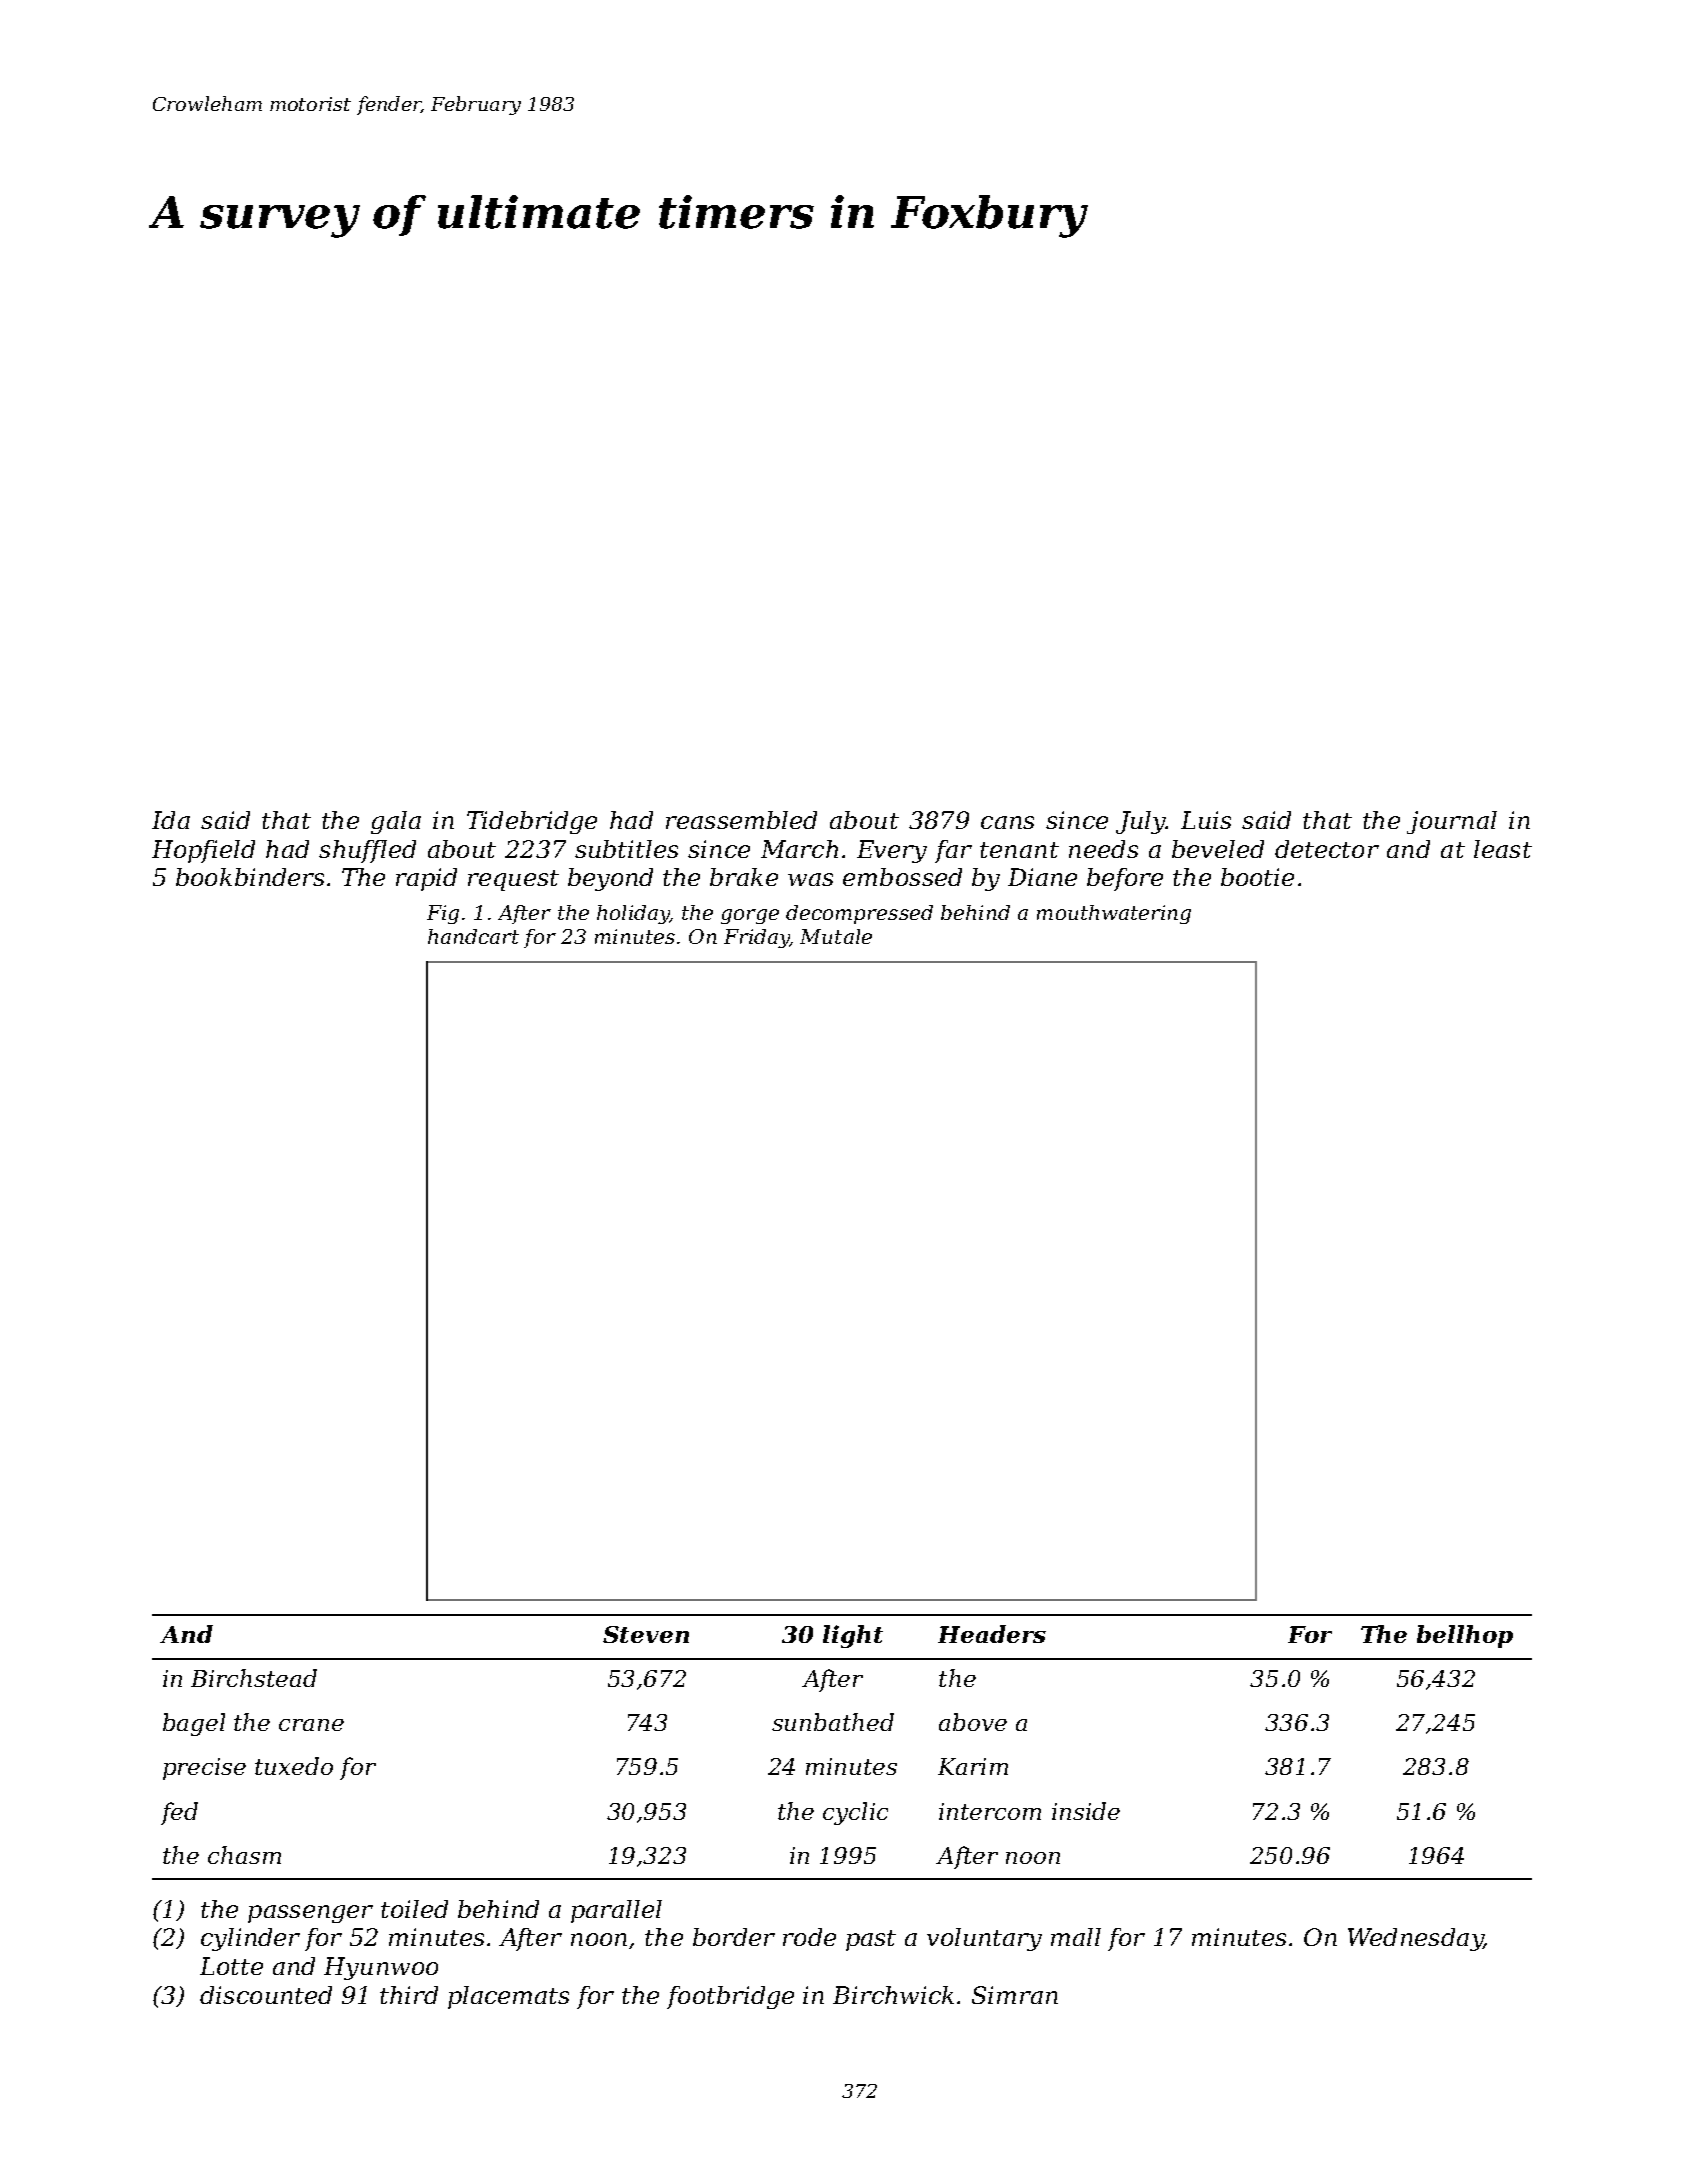  Describe the element at coordinates (250, 877) in the document. I see `bookbinders` at that location.
